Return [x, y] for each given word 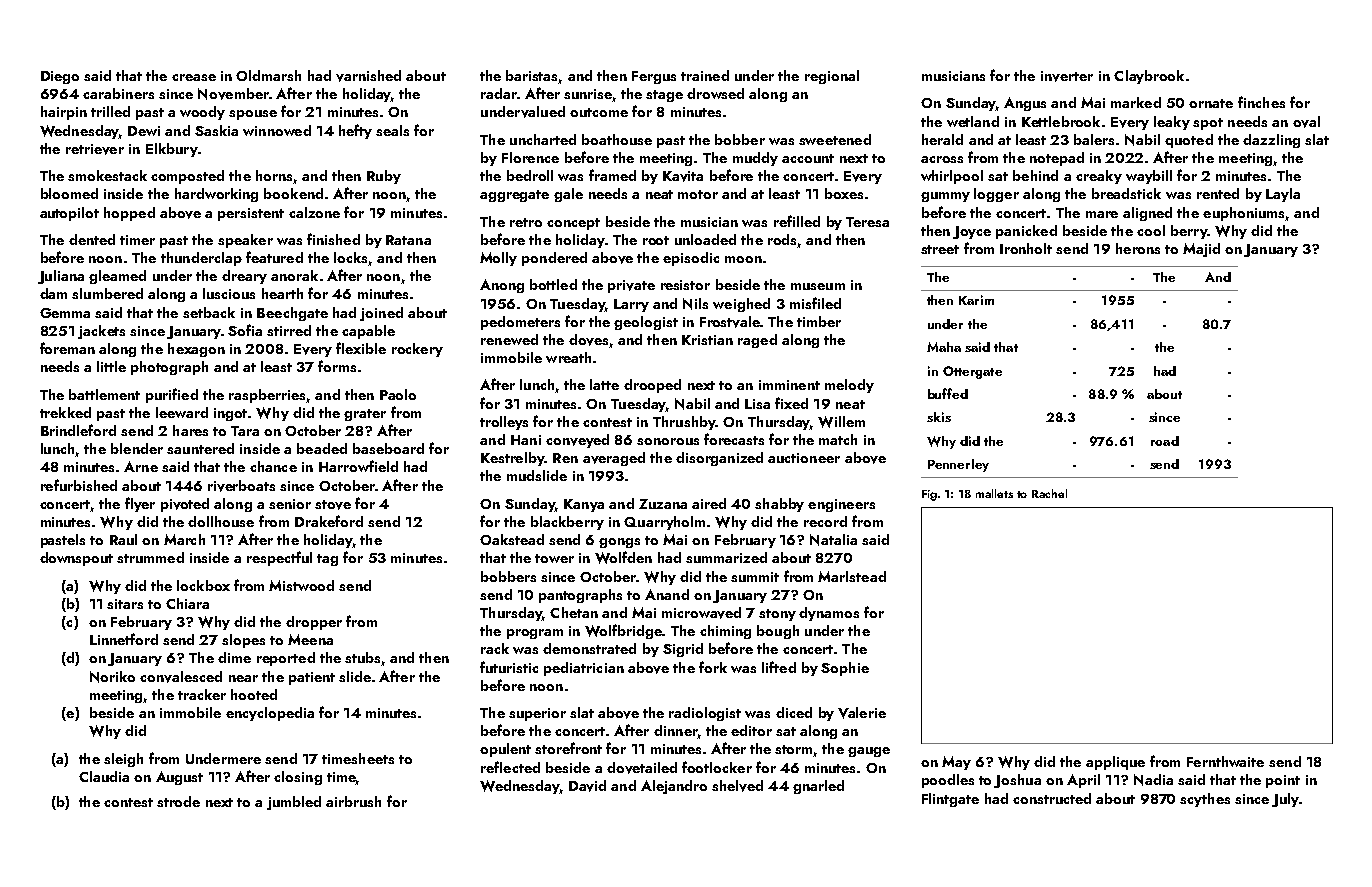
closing [298, 778]
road [1165, 441]
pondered [554, 259]
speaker [245, 241]
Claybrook [1149, 77]
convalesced [181, 677]
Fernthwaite [1225, 761]
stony [777, 615]
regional [832, 77]
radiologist [705, 714]
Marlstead [852, 576]
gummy [945, 197]
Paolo [398, 394]
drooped [652, 386]
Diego [60, 77]
